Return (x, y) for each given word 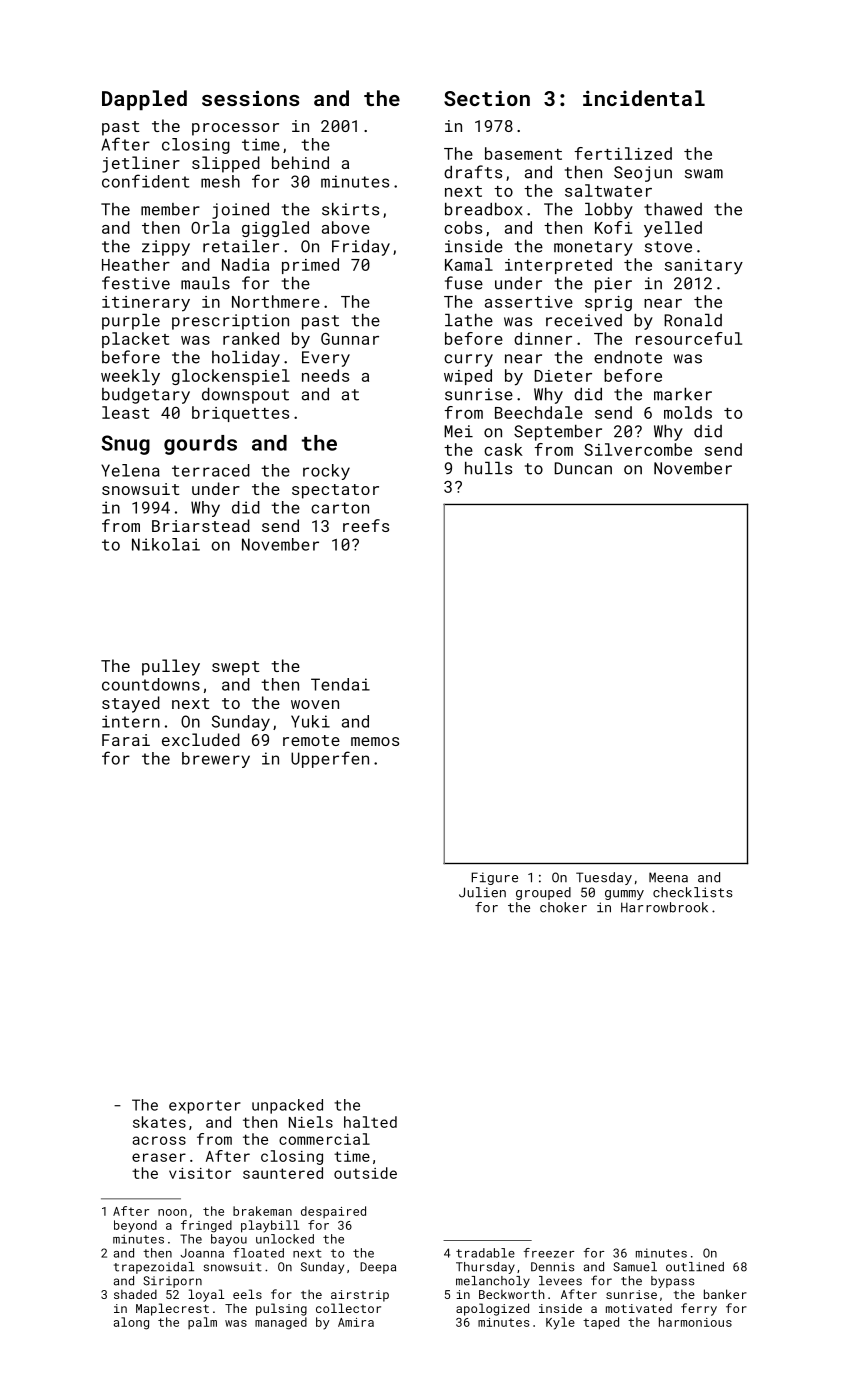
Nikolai (166, 544)
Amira (356, 1322)
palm (202, 1323)
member (170, 209)
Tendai (340, 684)
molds (688, 412)
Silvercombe (638, 449)
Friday (361, 248)
